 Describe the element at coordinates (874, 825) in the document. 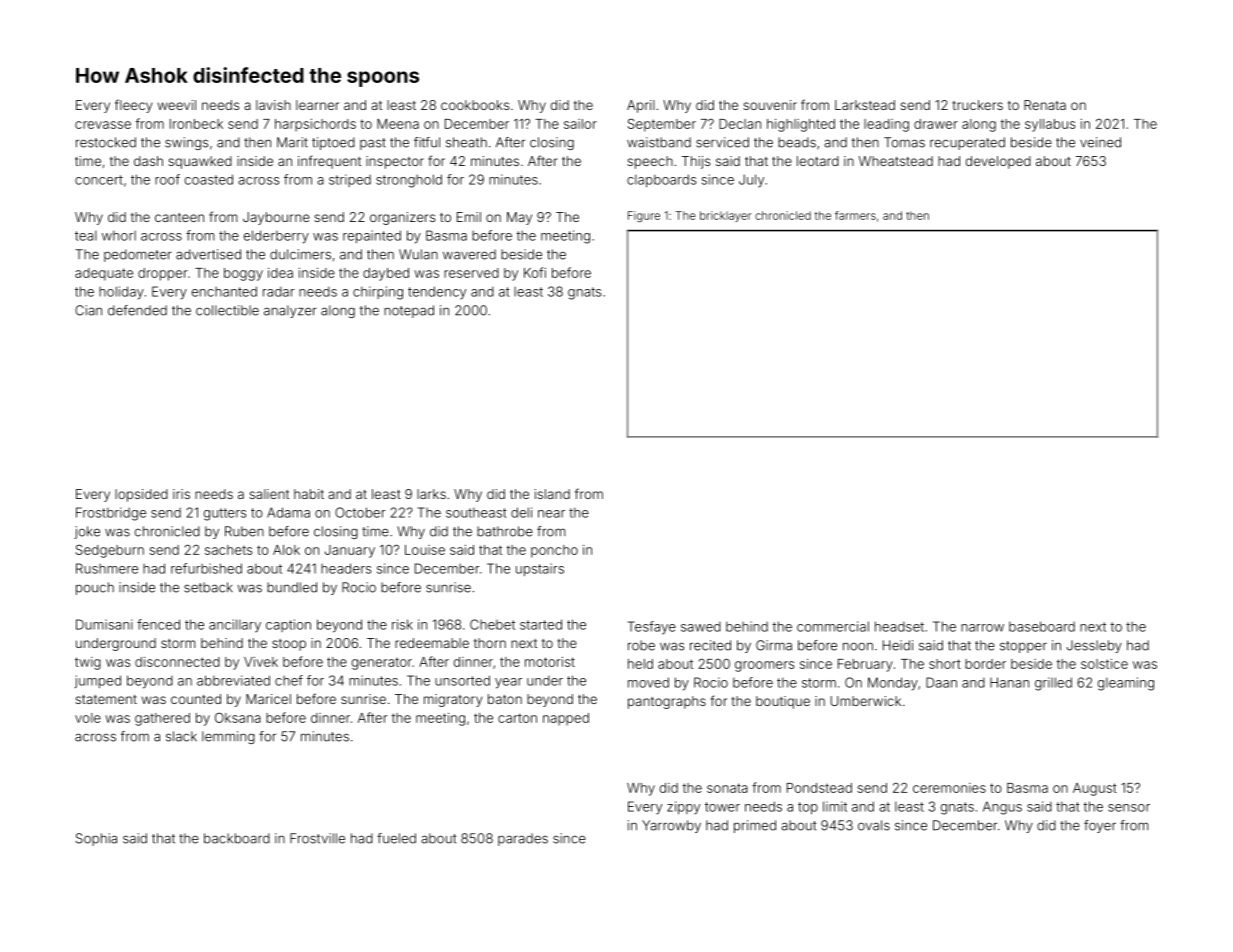

I see `ovals` at that location.
